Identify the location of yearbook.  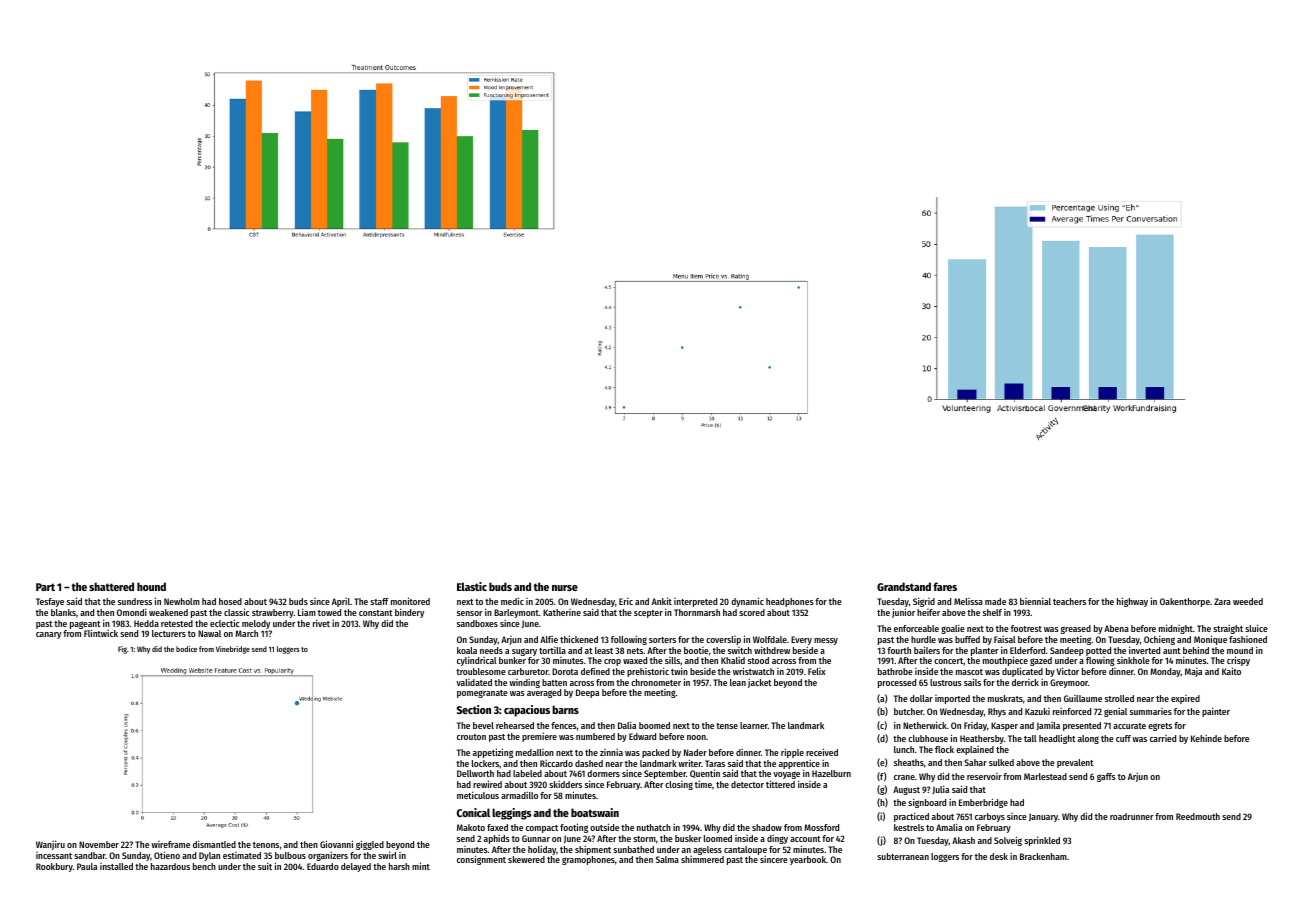
(808, 860).
